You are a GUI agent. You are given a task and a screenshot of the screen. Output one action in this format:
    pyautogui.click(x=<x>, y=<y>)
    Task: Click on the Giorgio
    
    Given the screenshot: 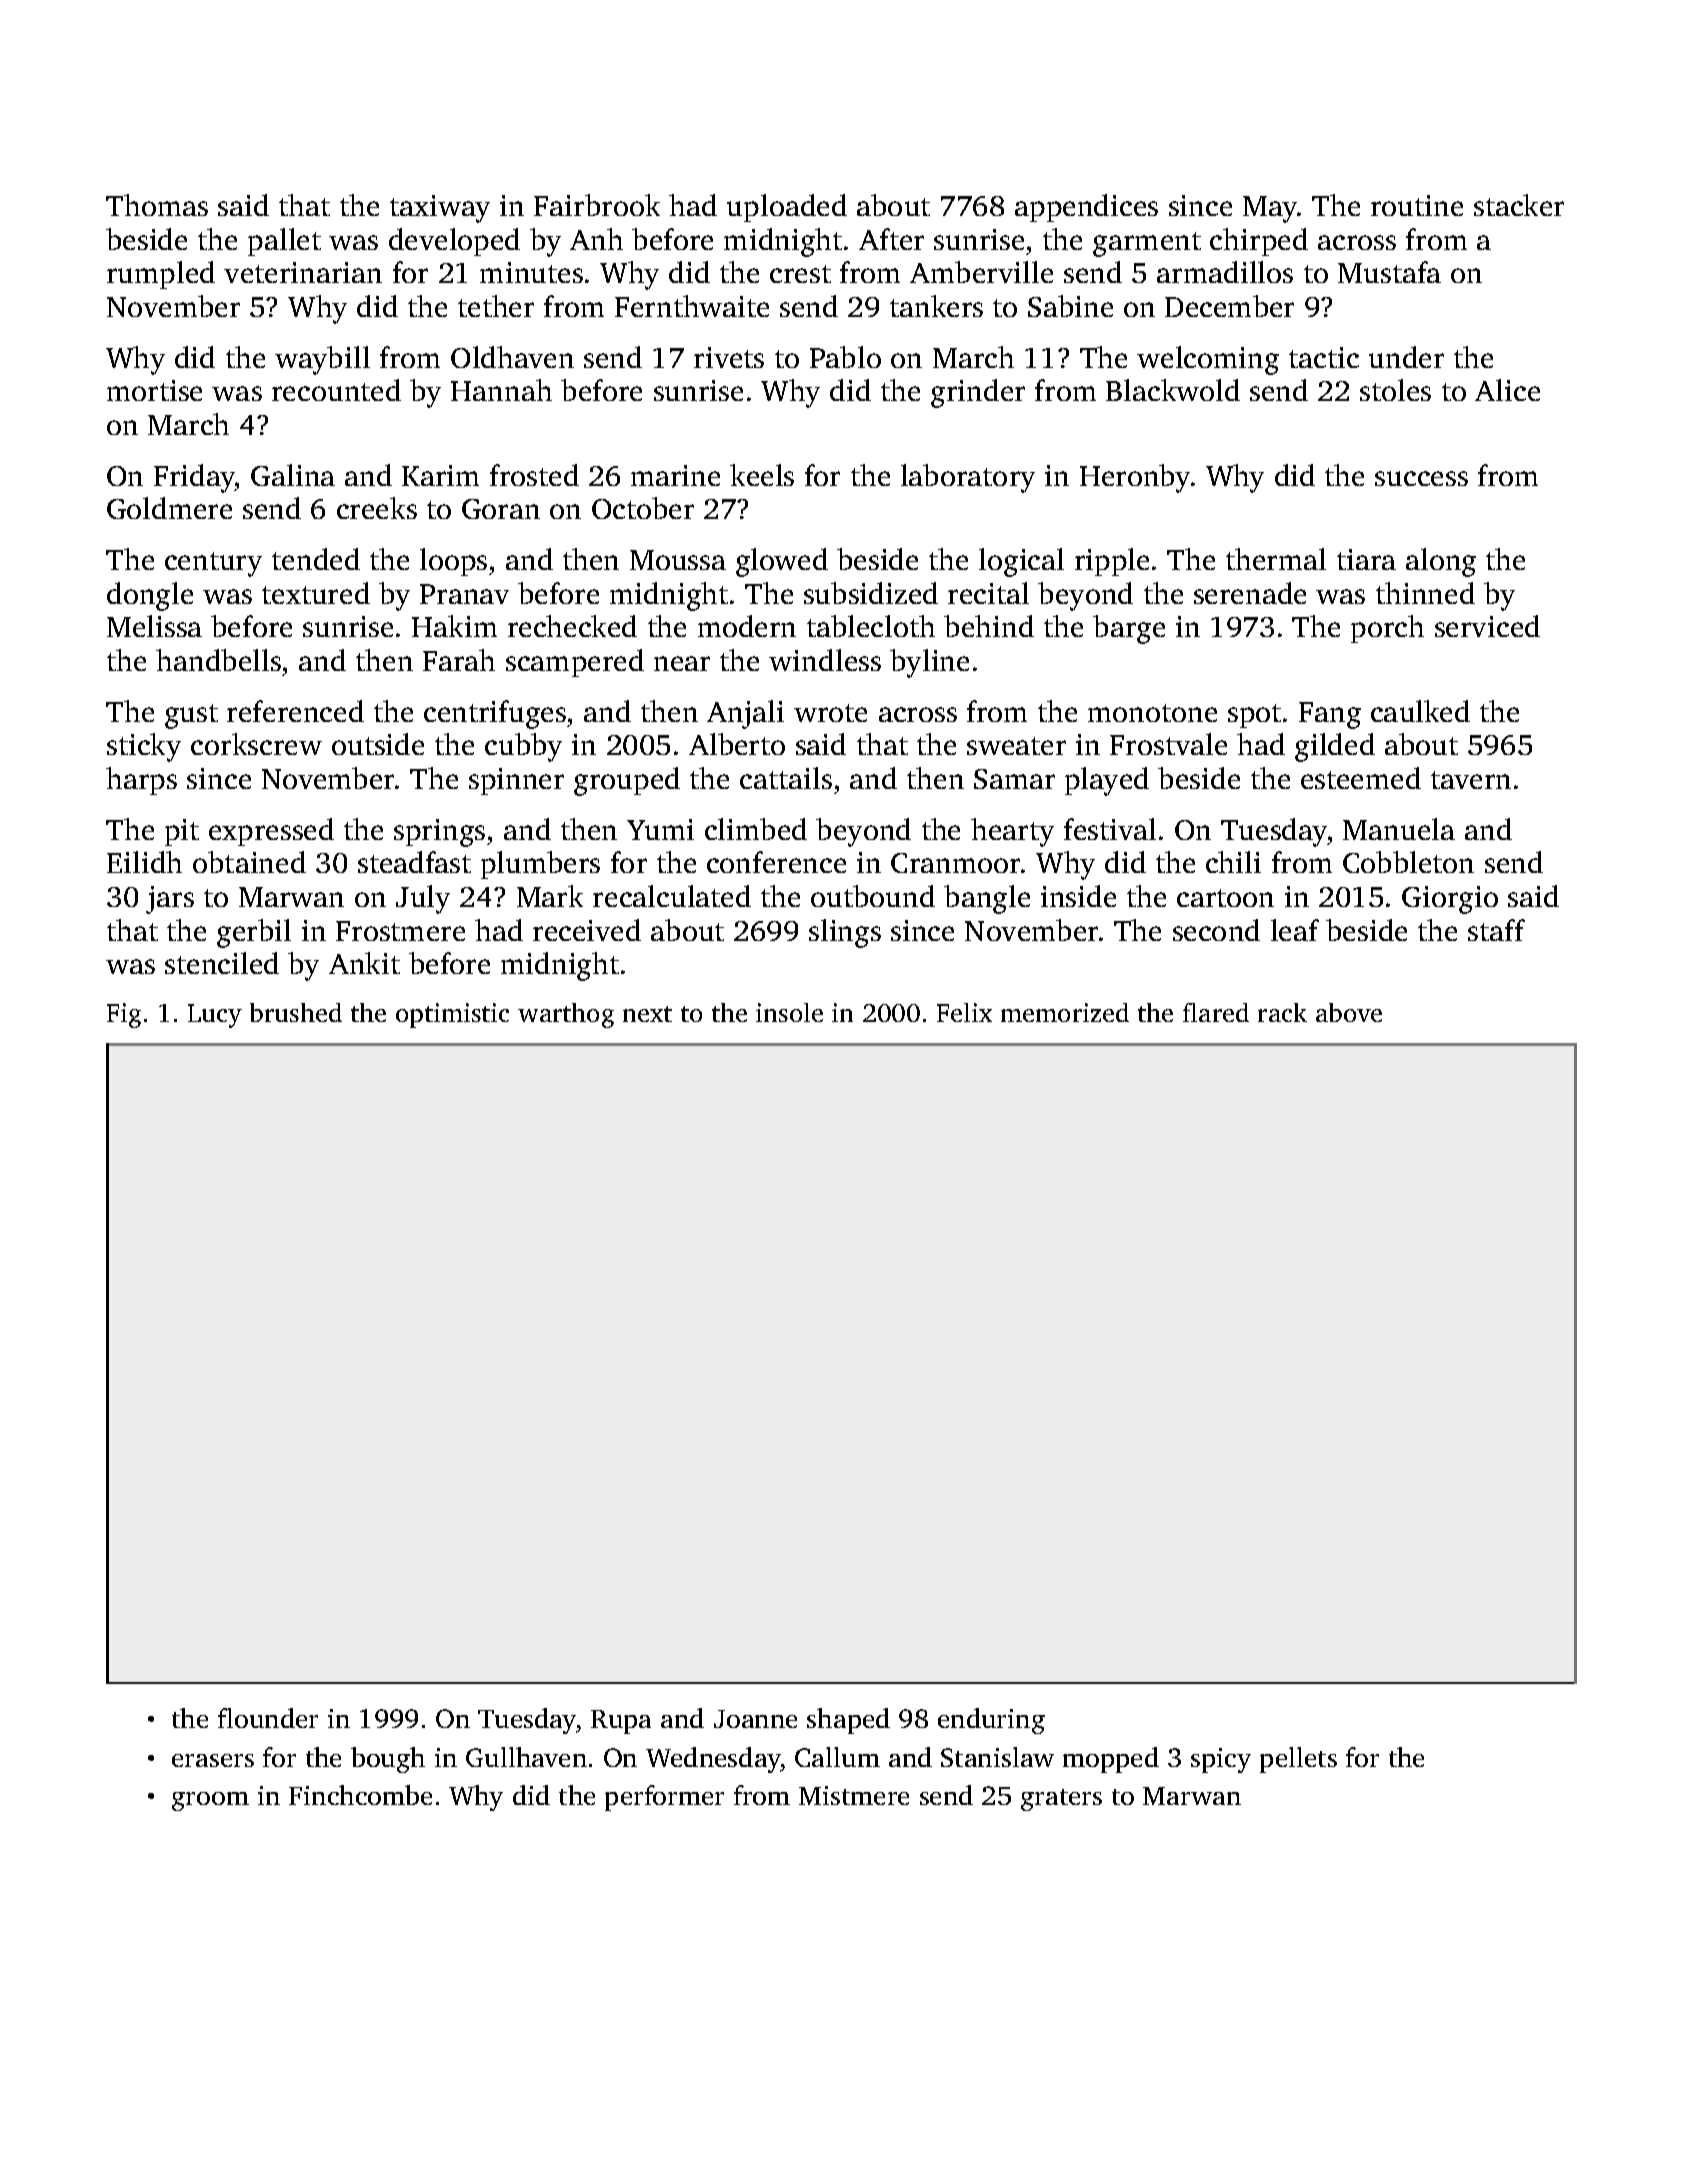 What is the action you would take?
    pyautogui.click(x=1450, y=900)
